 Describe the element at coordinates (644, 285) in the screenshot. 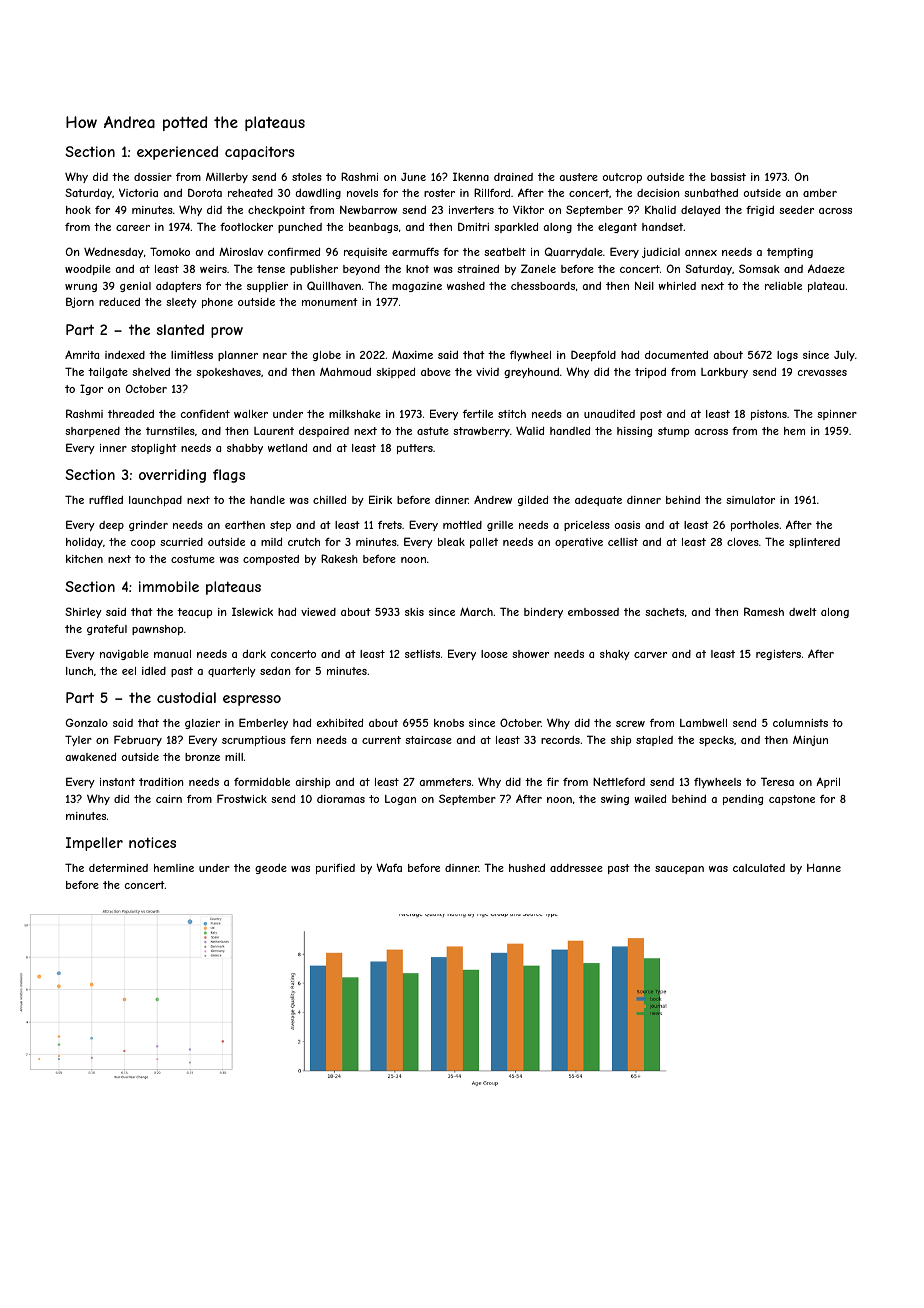

I see `Neil` at that location.
